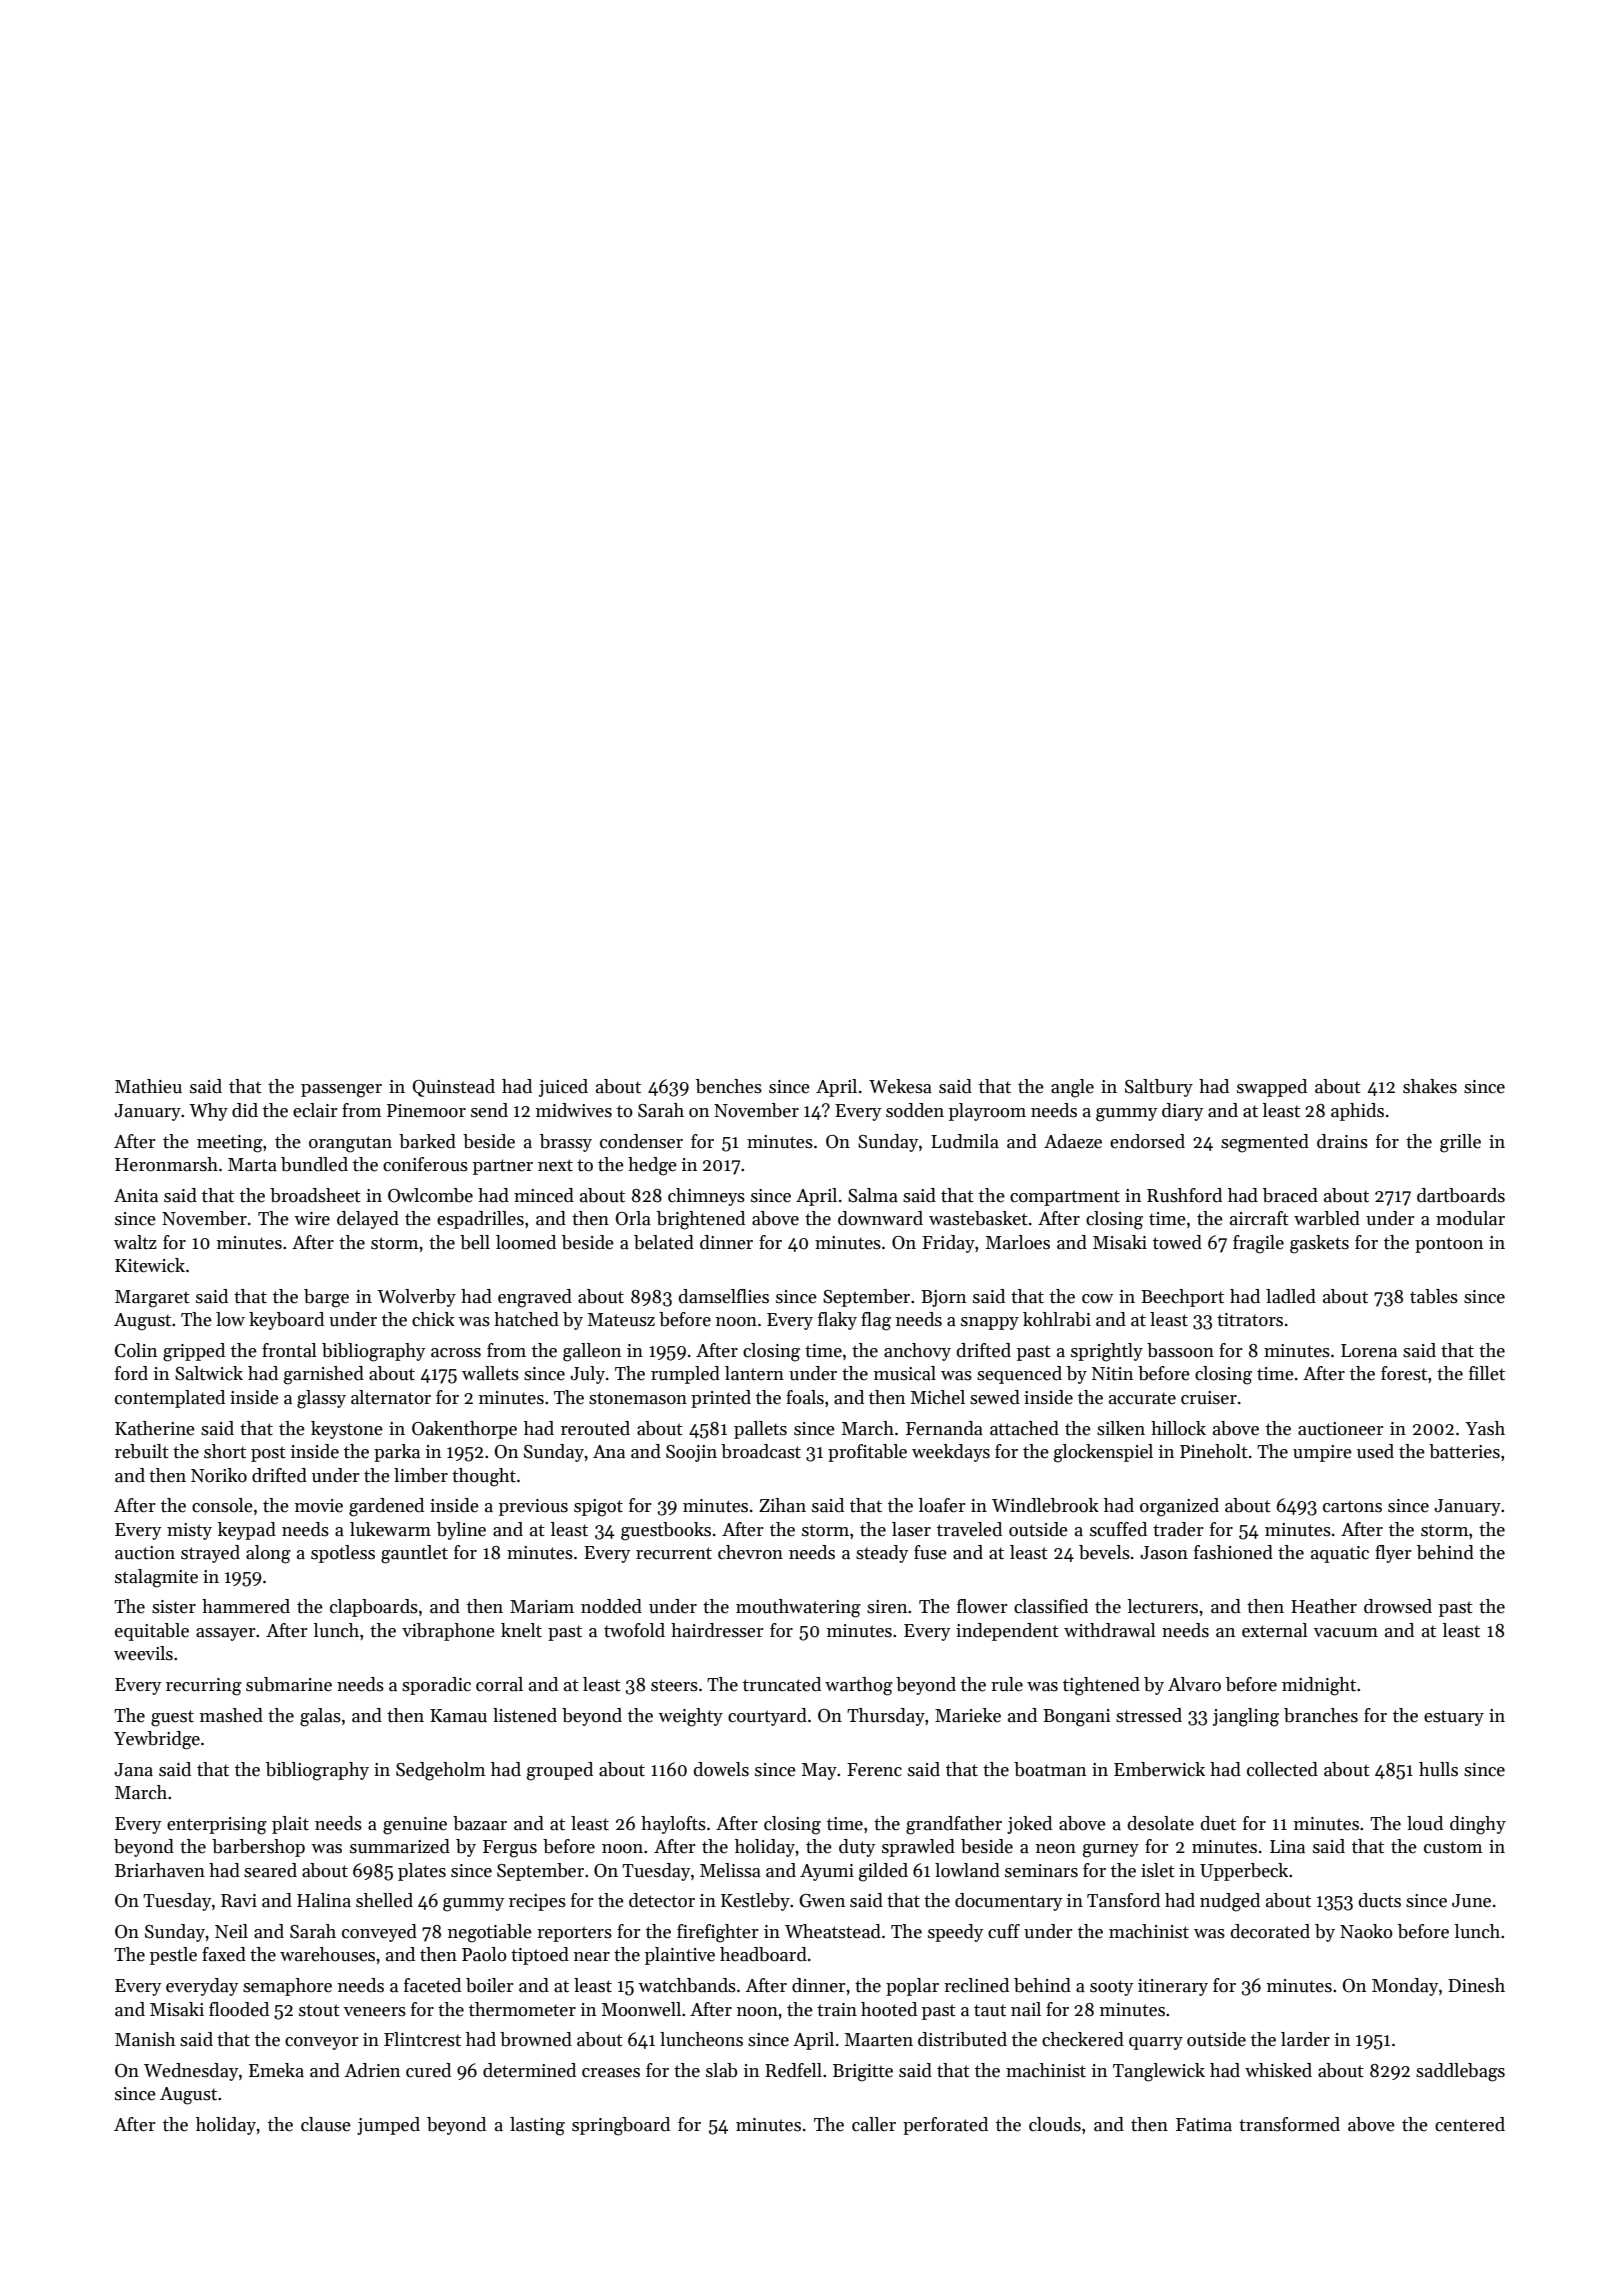 The height and width of the screenshot is (2292, 1620). Describe the element at coordinates (965, 1141) in the screenshot. I see `Ludmila` at that location.
